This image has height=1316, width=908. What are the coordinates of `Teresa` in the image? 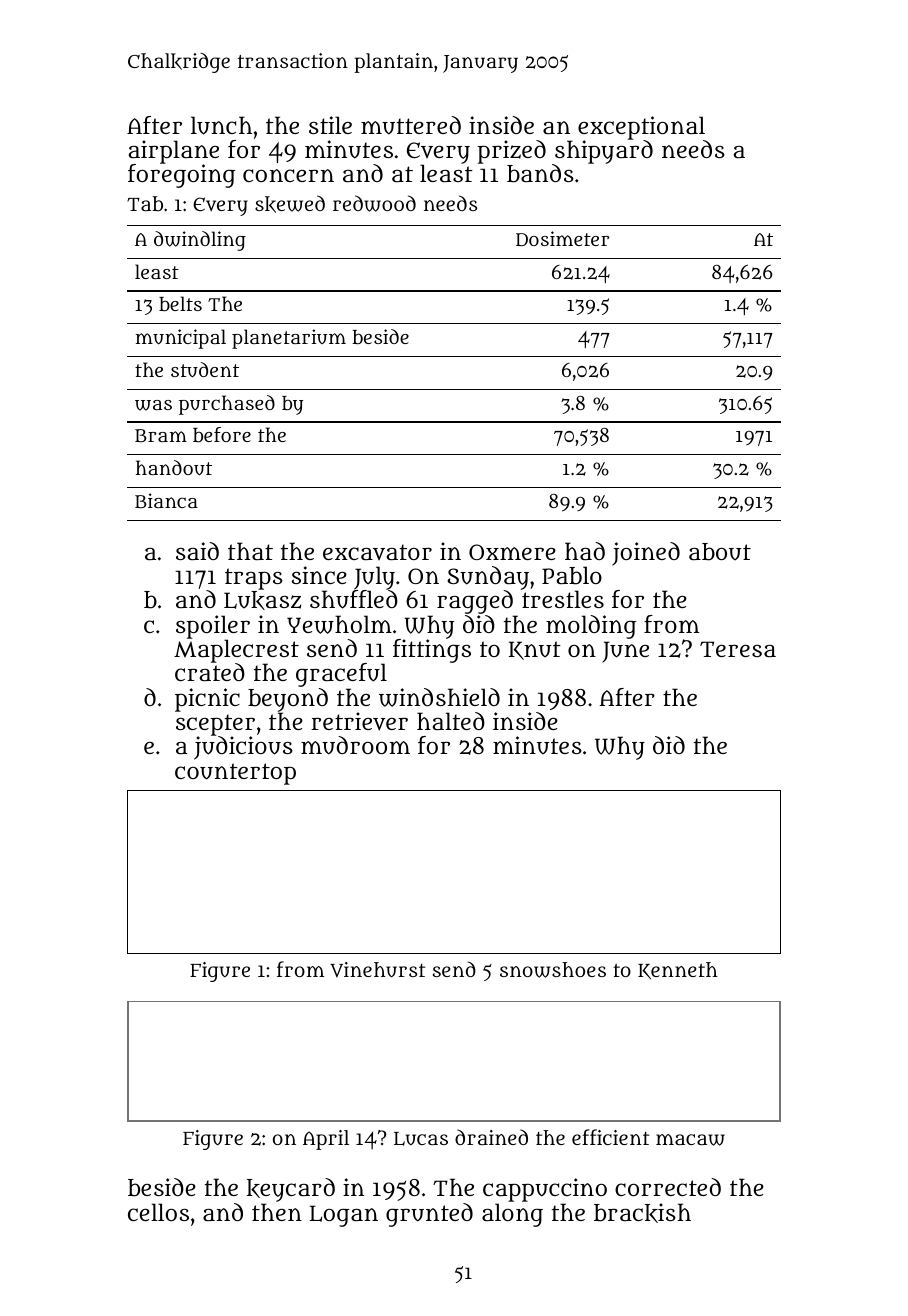 It's located at (738, 649).
